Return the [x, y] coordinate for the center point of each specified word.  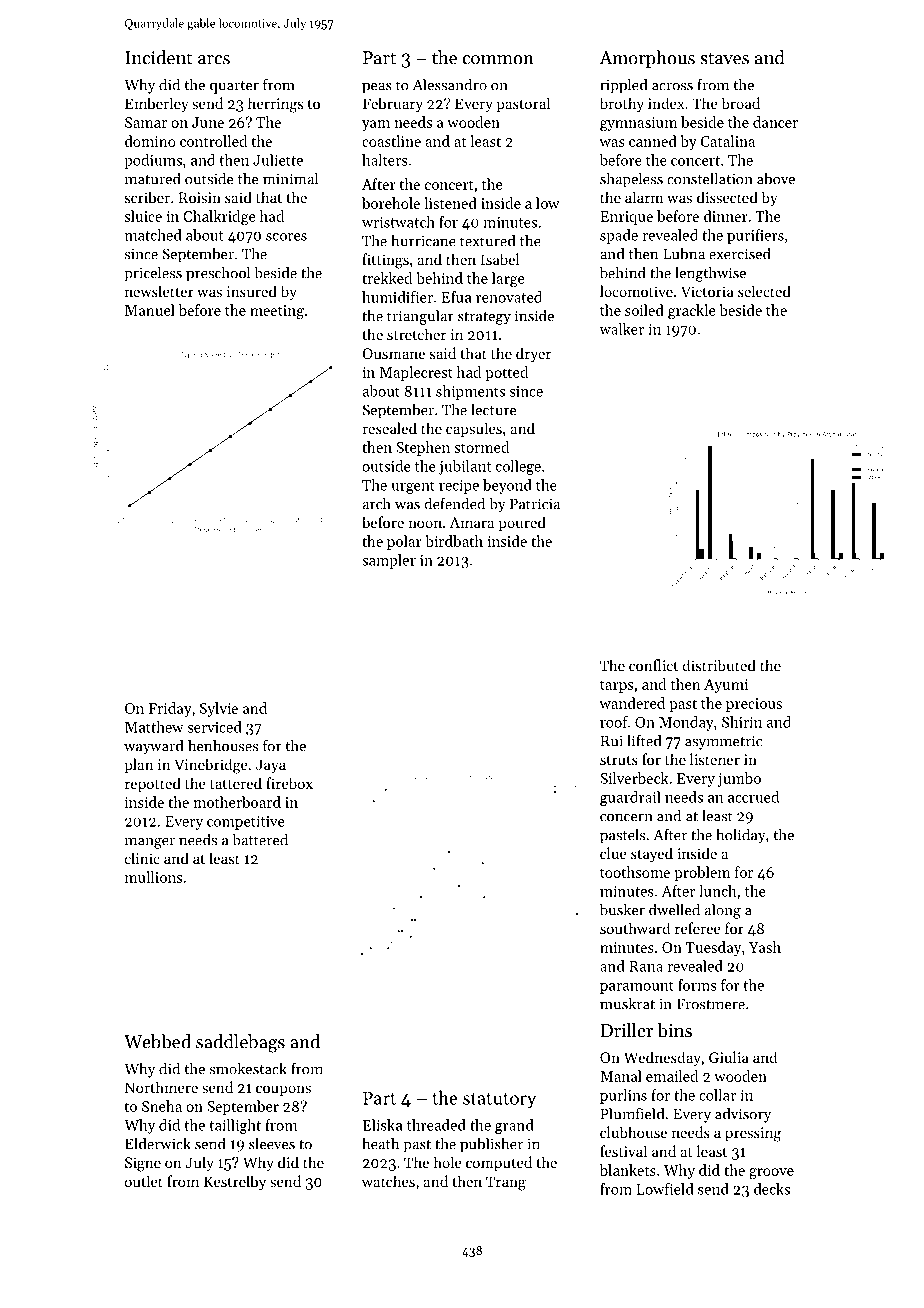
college [518, 467]
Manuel [150, 310]
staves [724, 59]
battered [260, 839]
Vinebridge [211, 766]
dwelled [674, 909]
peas [377, 88]
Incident [158, 57]
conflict [653, 665]
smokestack [248, 1069]
